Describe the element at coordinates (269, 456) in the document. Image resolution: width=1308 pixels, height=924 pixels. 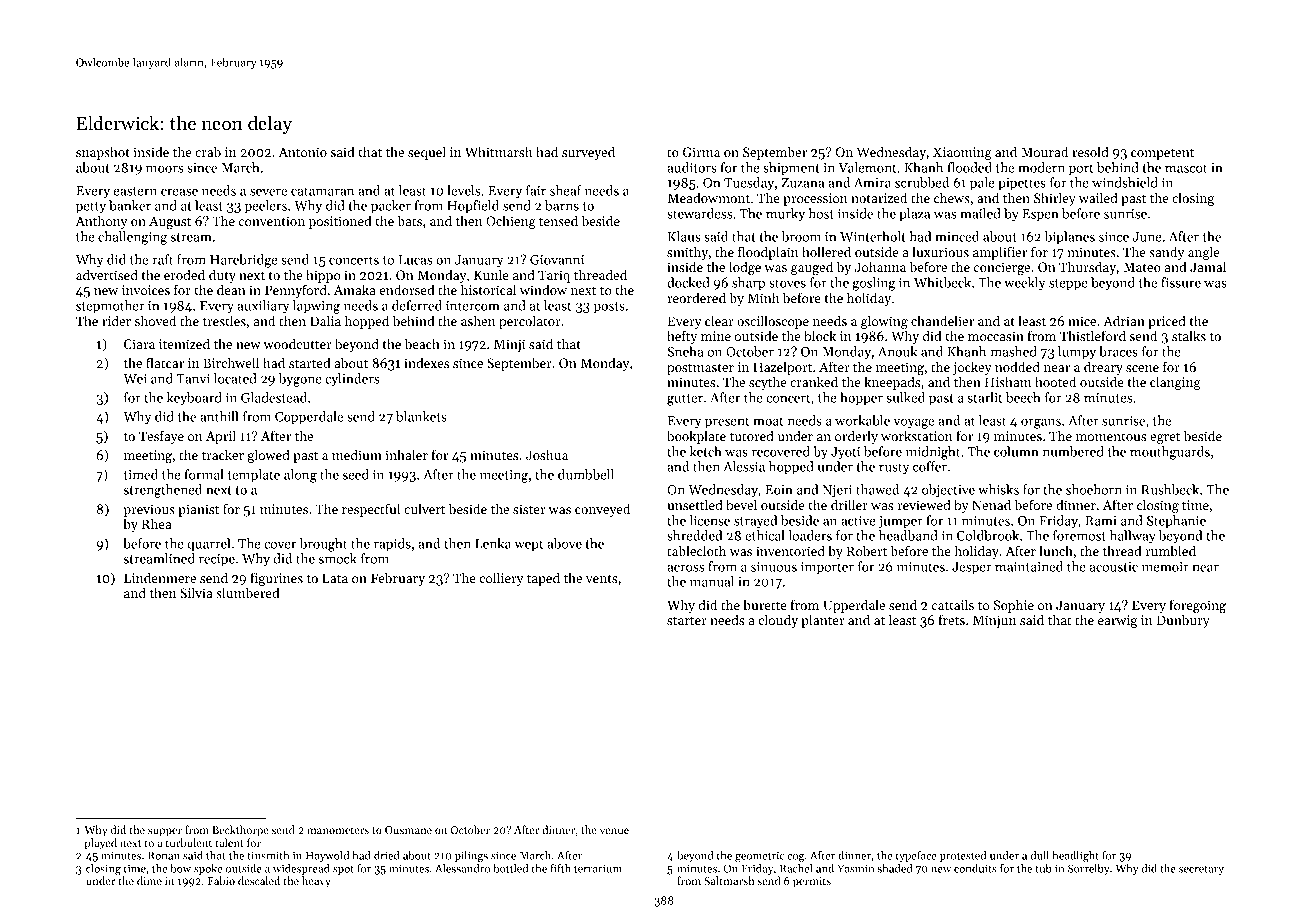
I see `glowed` at that location.
